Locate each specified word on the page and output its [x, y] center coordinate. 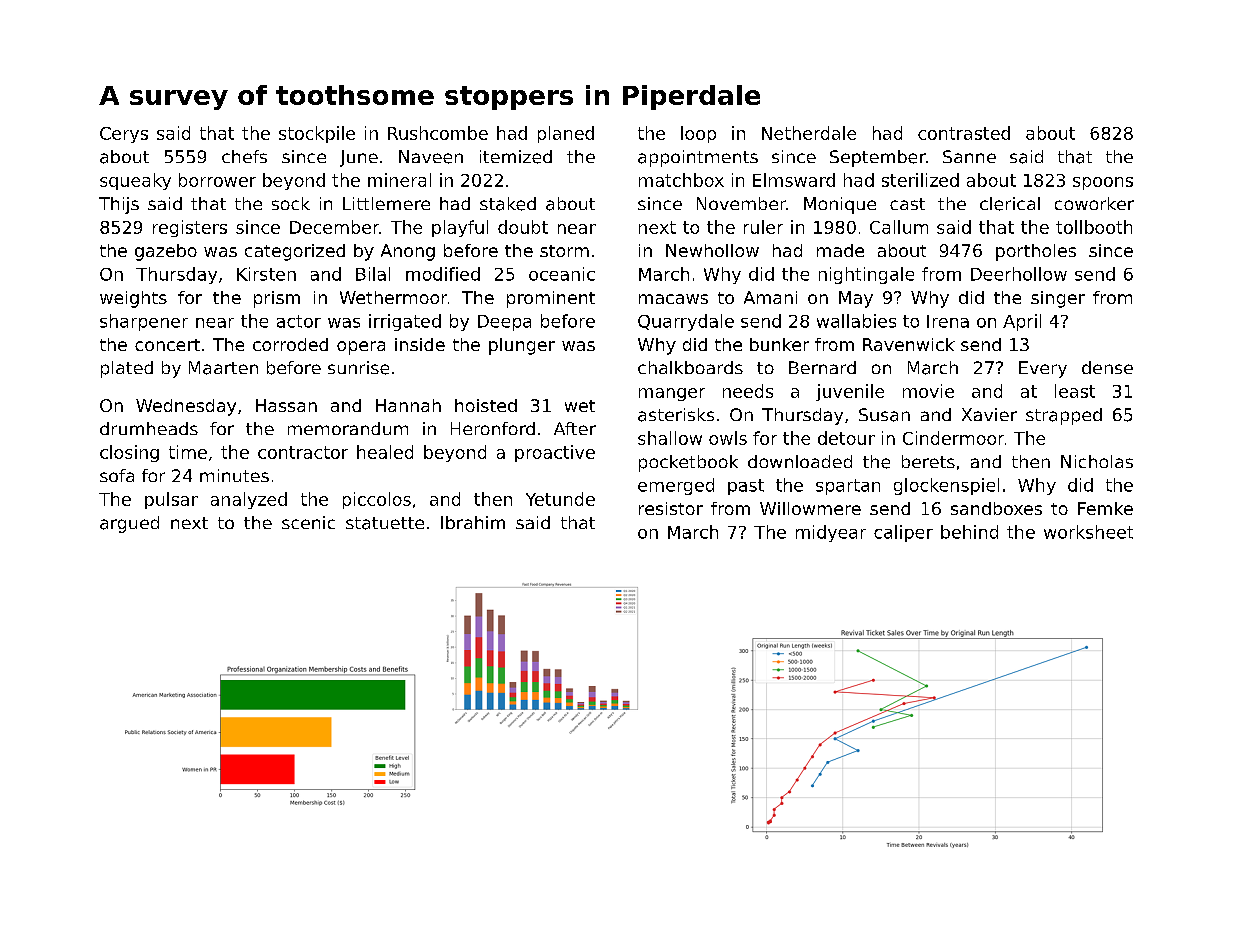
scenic [308, 522]
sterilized [920, 180]
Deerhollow [1019, 274]
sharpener [144, 322]
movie [928, 391]
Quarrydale [686, 322]
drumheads [149, 428]
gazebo [166, 252]
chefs [244, 156]
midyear [831, 533]
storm [564, 251]
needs [748, 391]
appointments [698, 158]
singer [1058, 299]
